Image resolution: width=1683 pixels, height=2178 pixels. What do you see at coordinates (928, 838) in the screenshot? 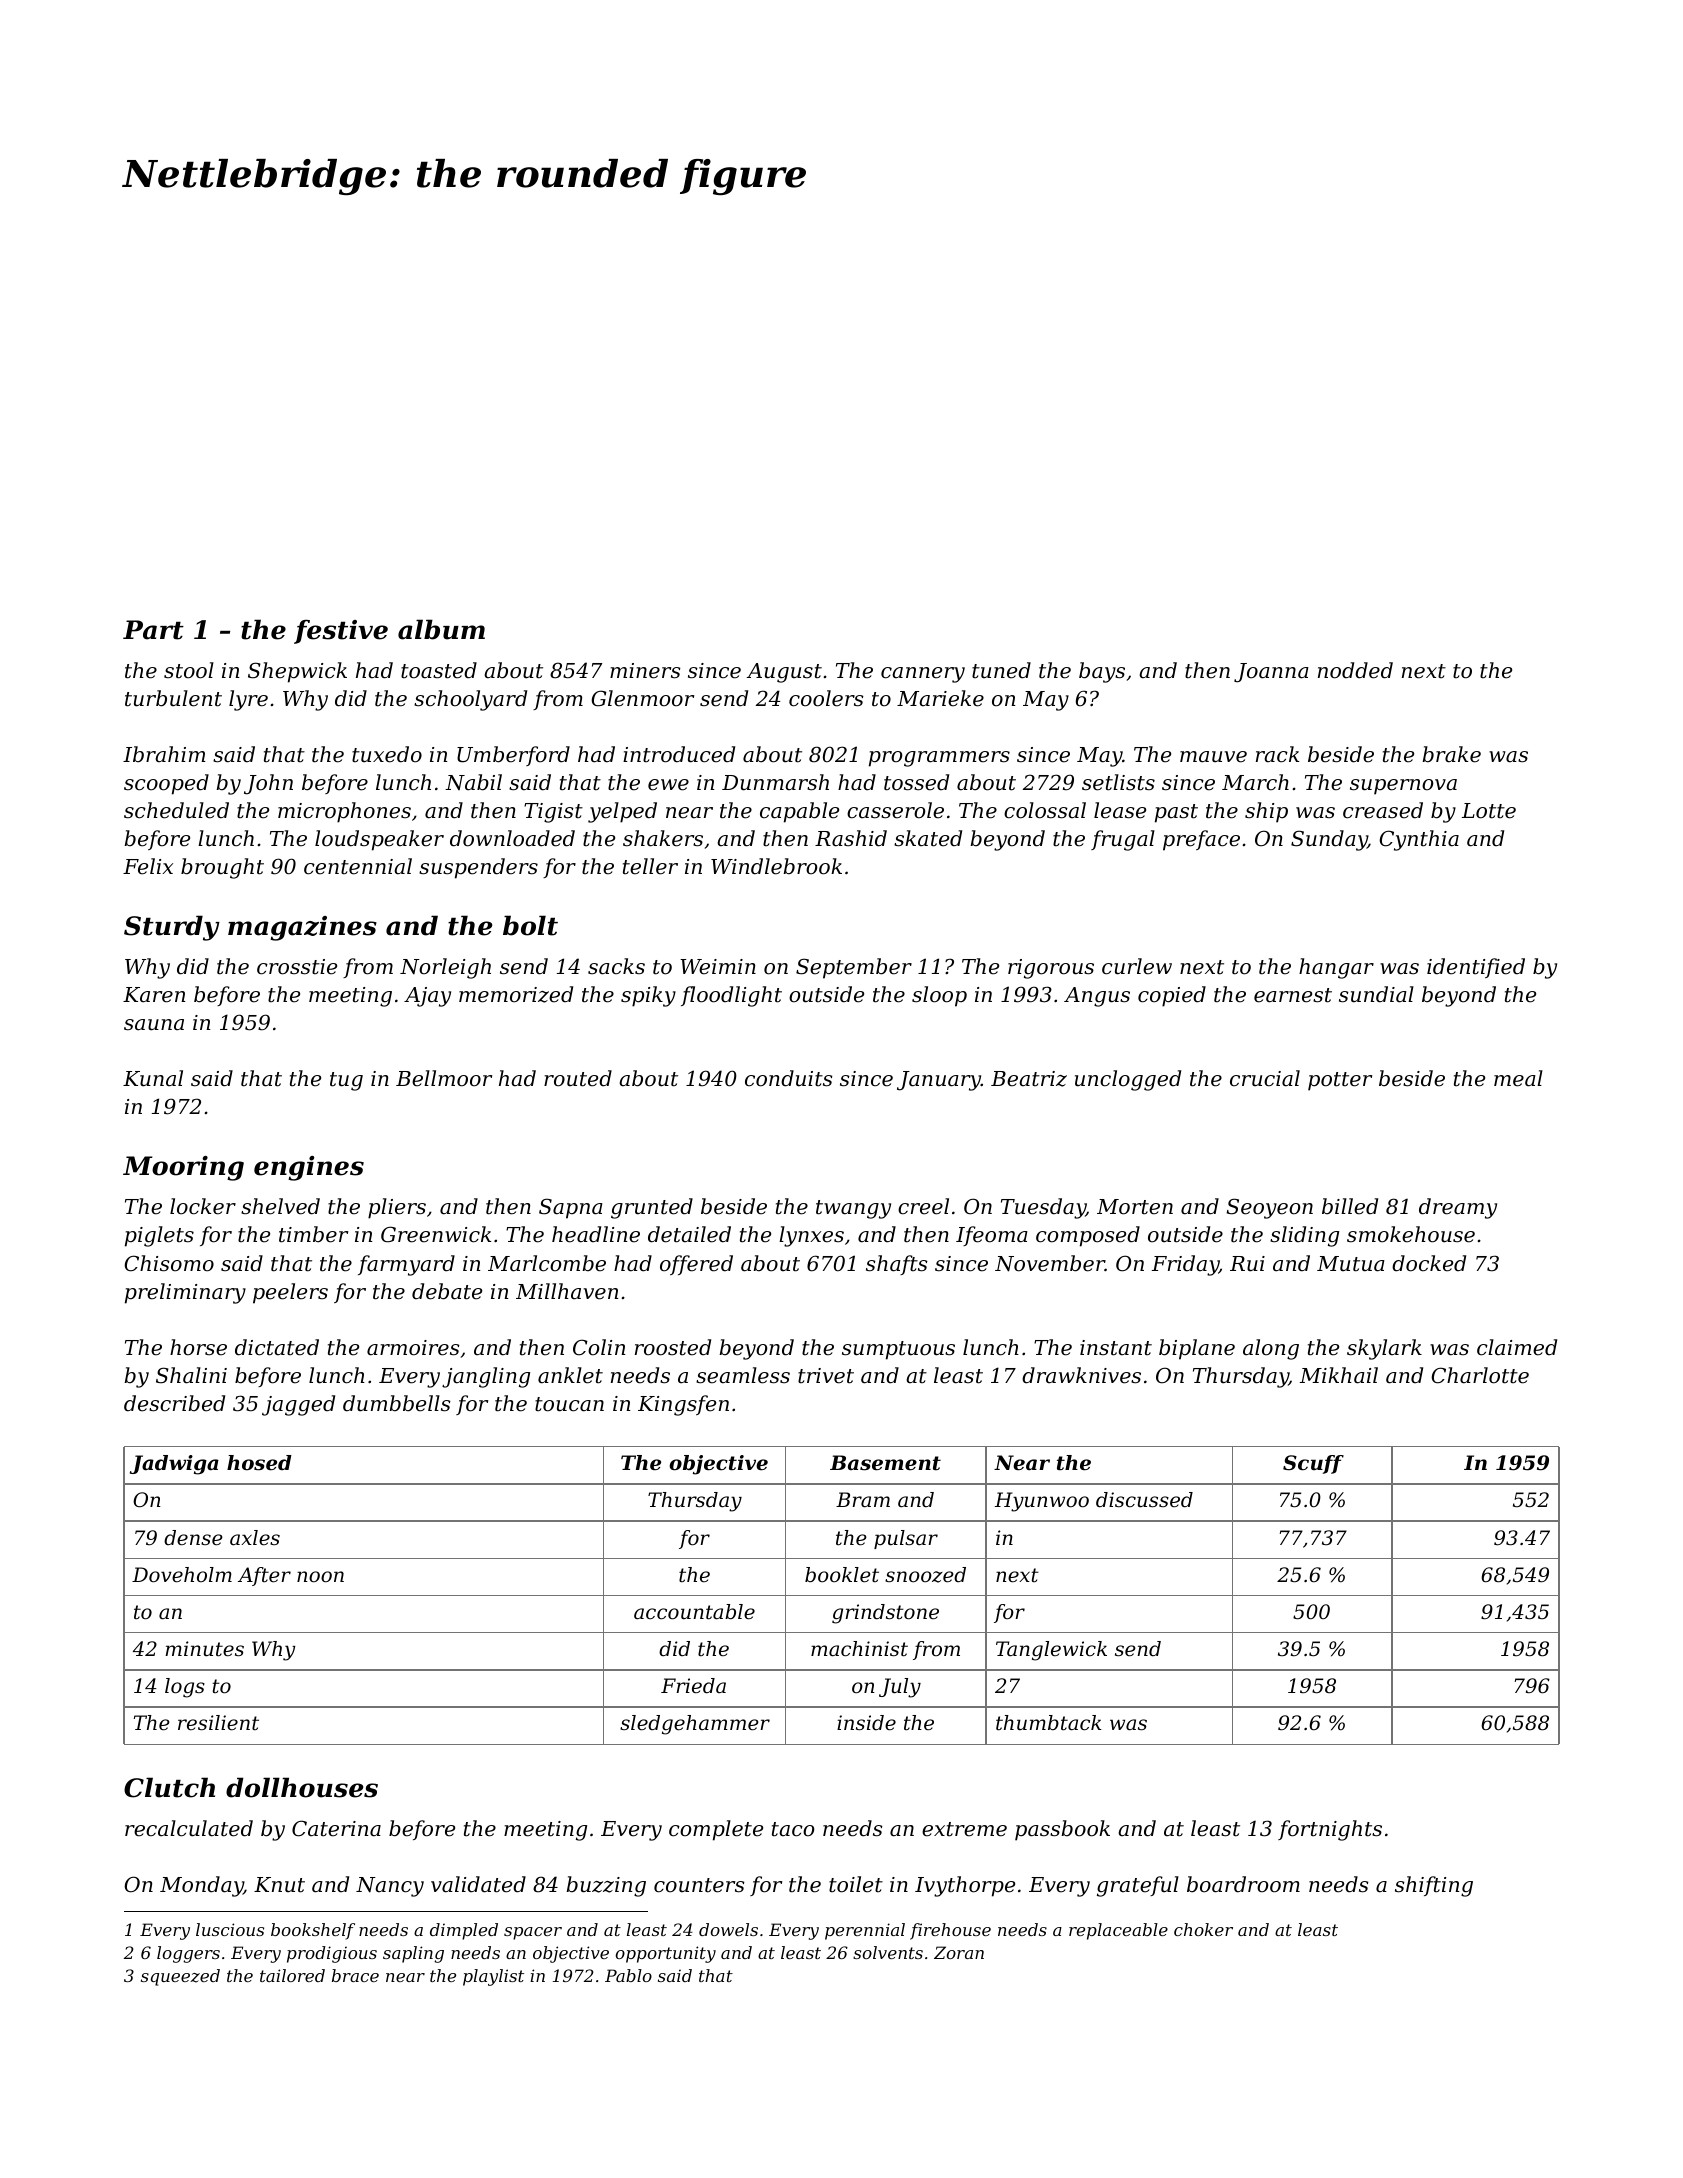
I see `skated` at bounding box center [928, 838].
